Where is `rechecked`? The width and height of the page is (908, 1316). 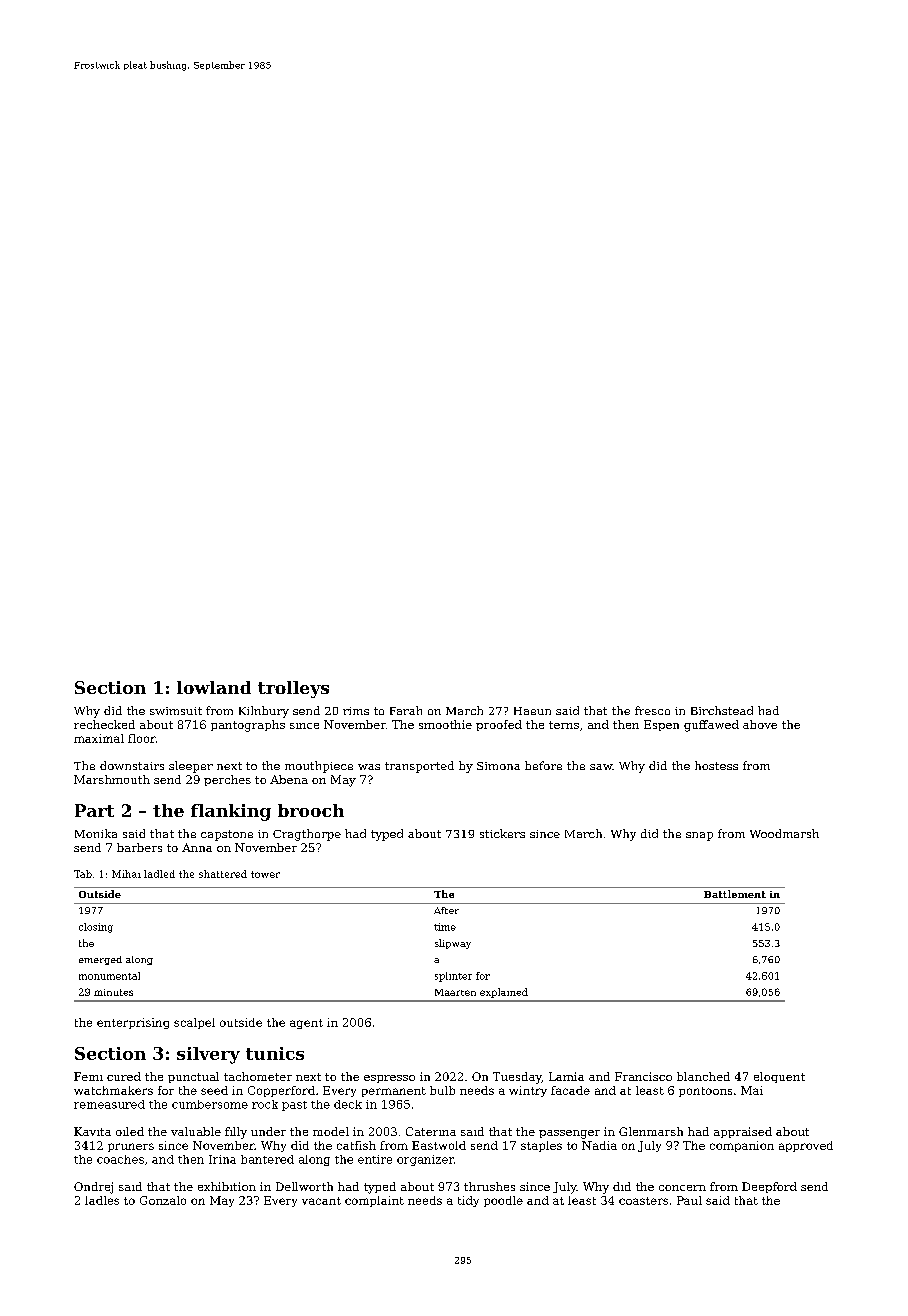
rechecked is located at coordinates (104, 724).
